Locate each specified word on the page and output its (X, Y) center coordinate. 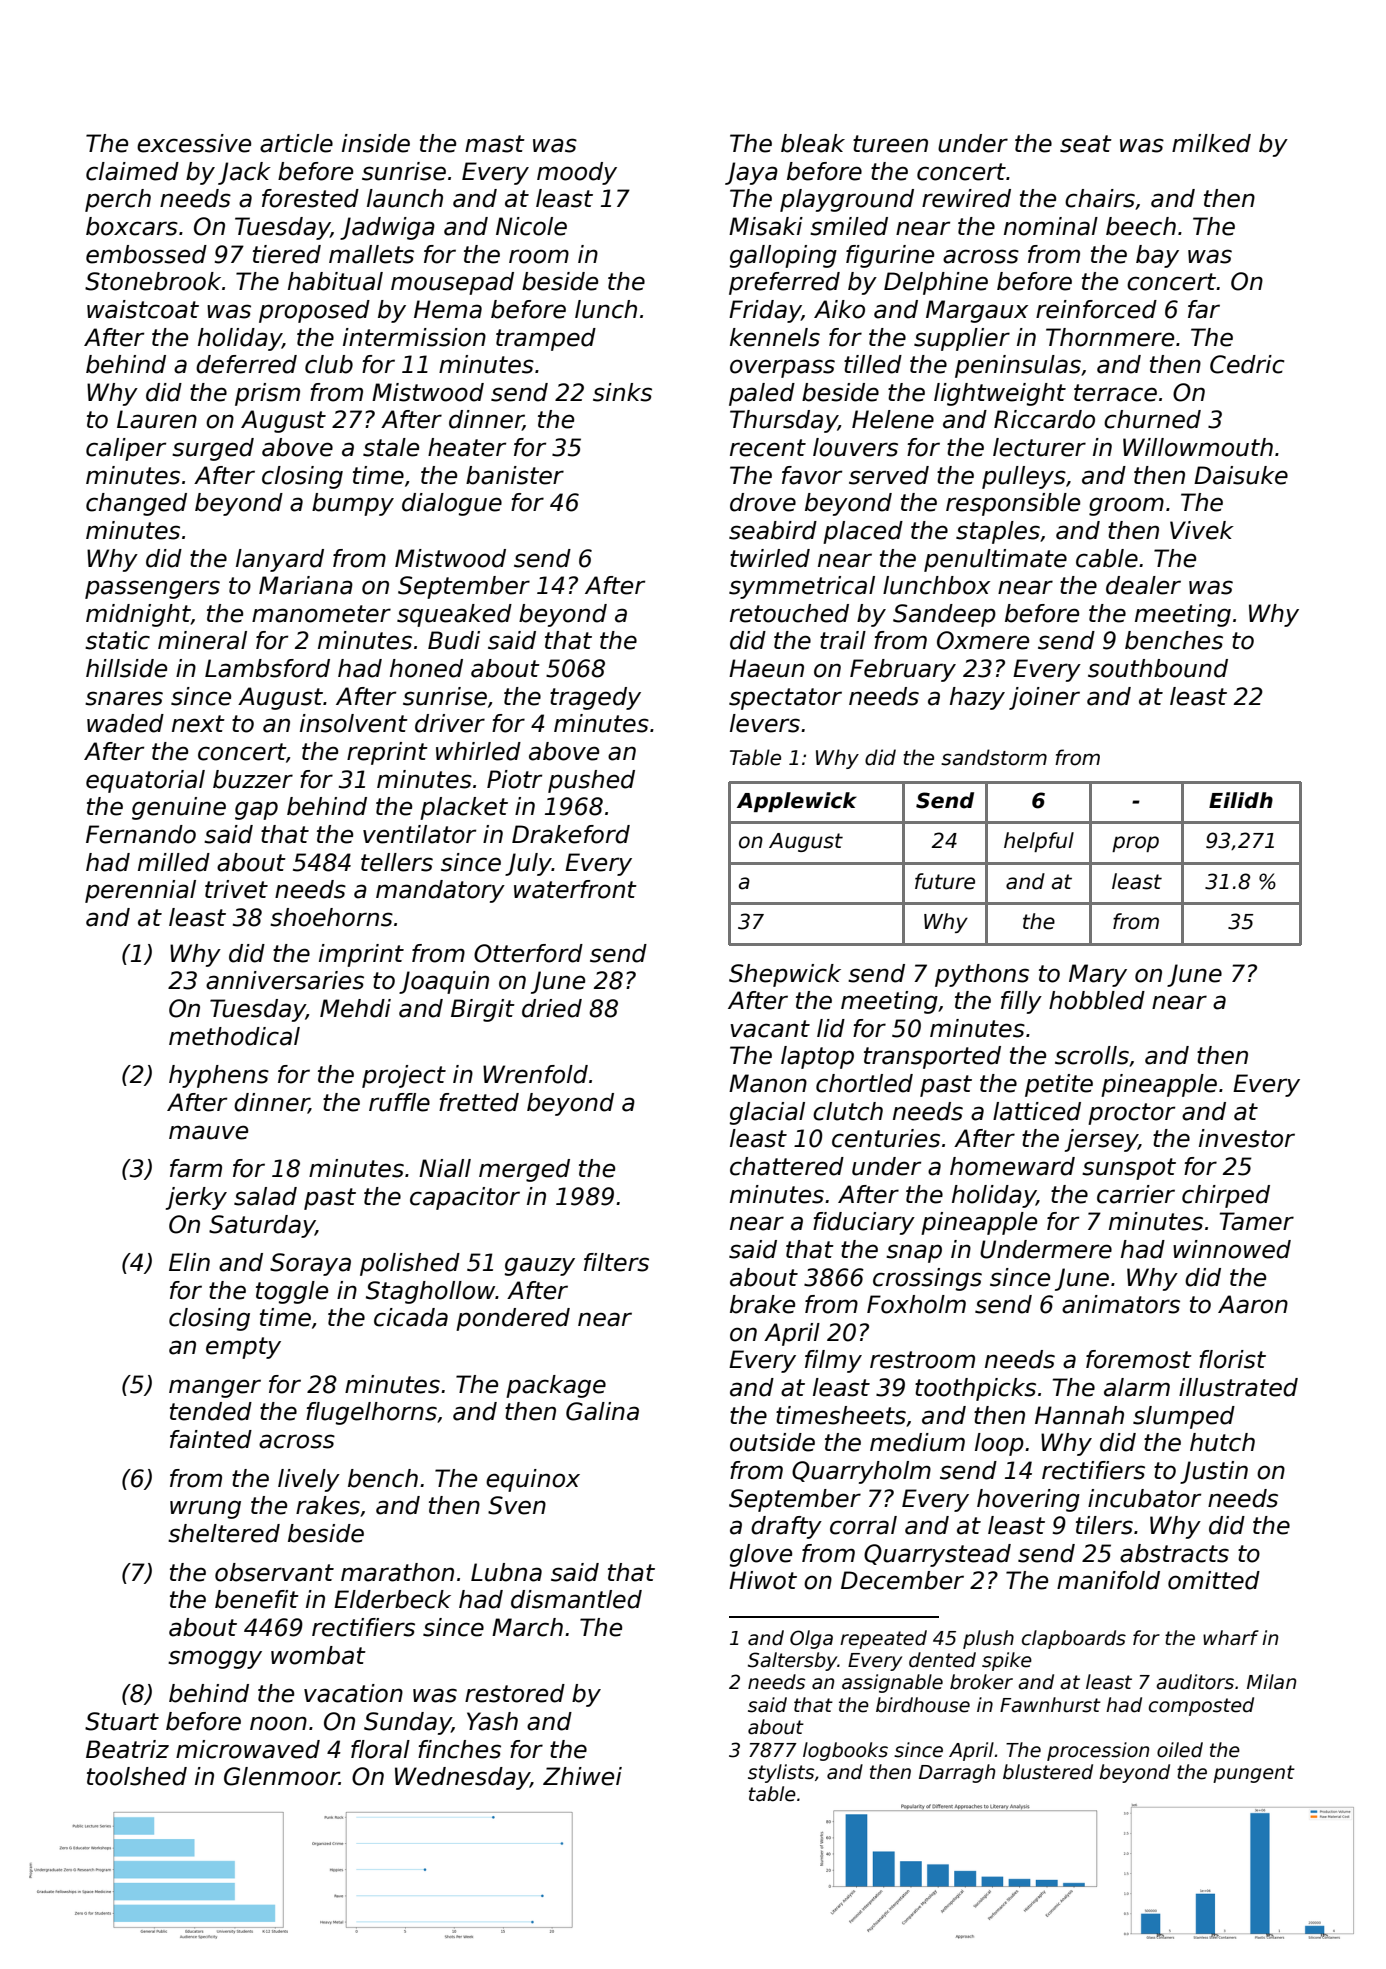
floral (380, 1749)
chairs (1100, 198)
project (404, 1076)
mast (495, 144)
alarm (1137, 1387)
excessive (194, 143)
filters (616, 1262)
